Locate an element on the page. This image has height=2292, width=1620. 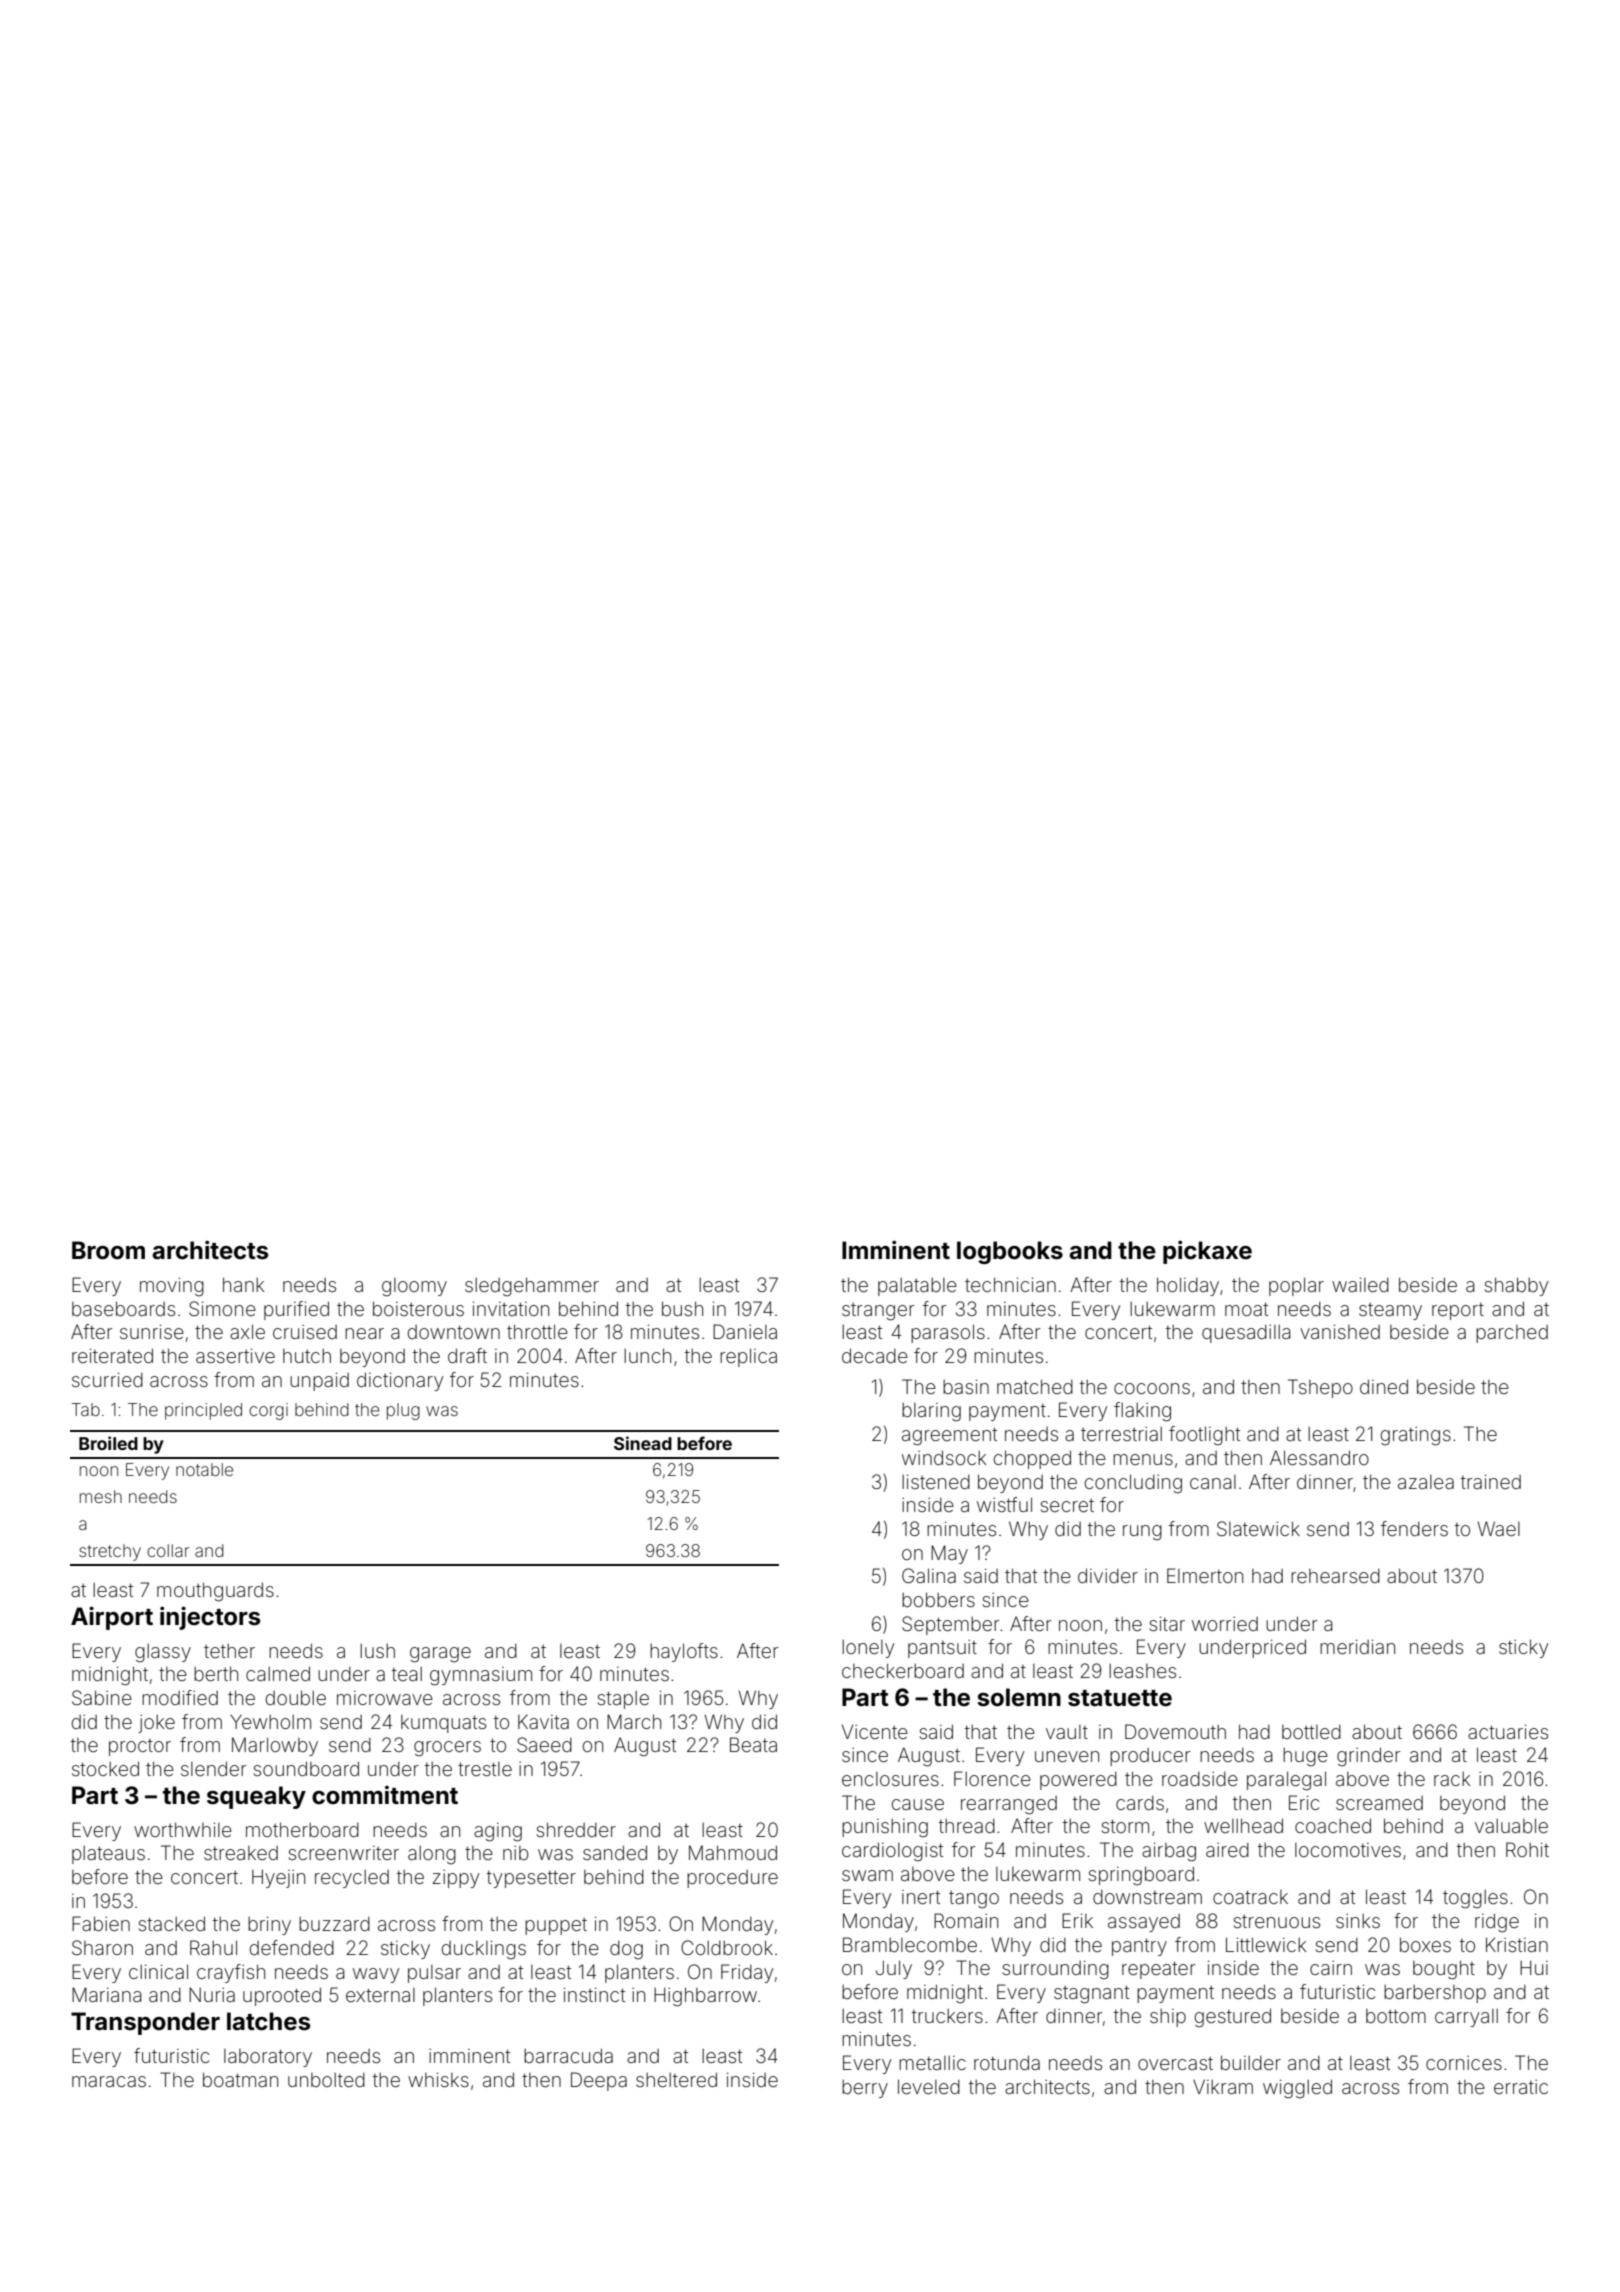
haylofts is located at coordinates (684, 1652).
